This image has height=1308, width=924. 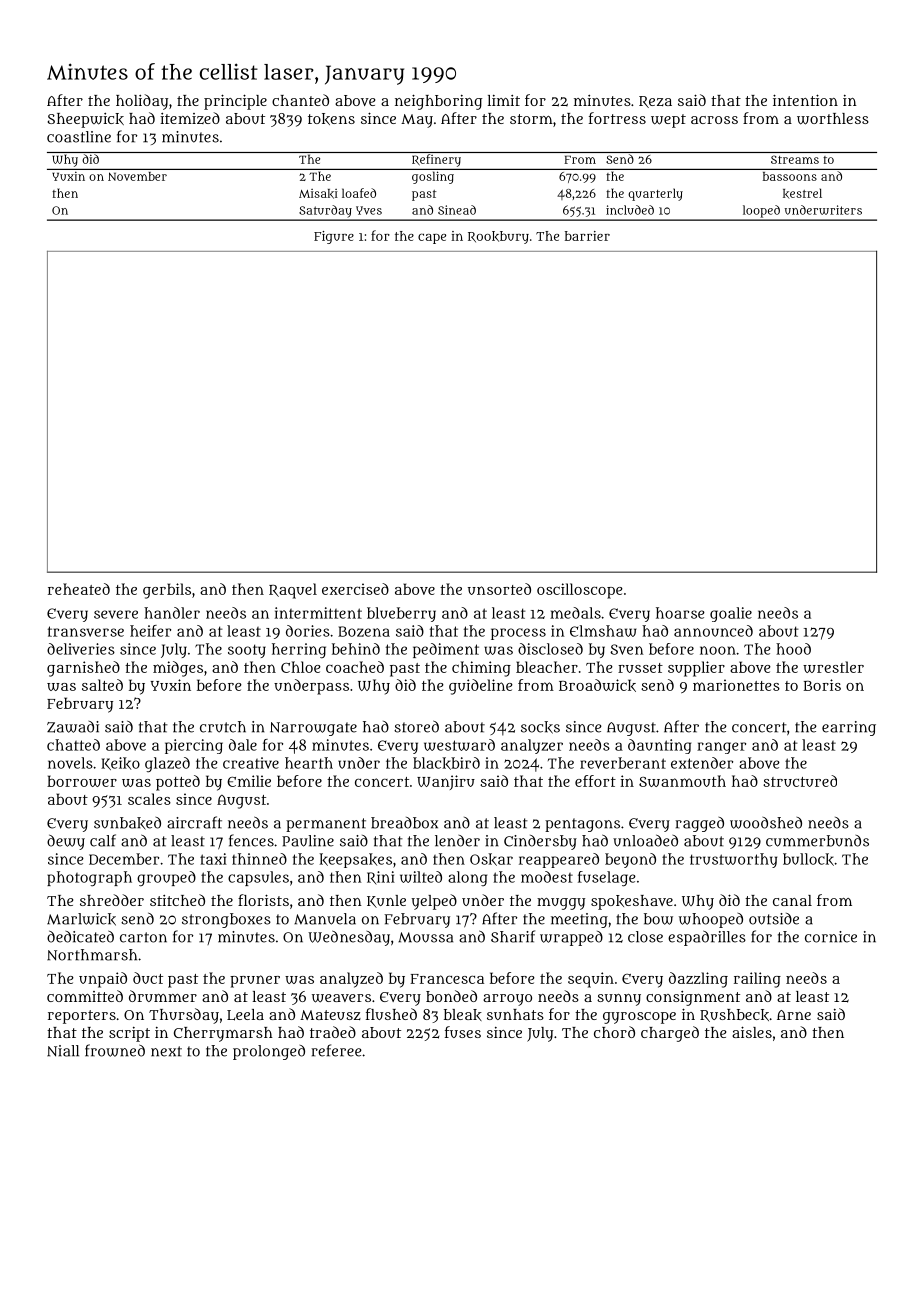 I want to click on gerbils, so click(x=167, y=591).
